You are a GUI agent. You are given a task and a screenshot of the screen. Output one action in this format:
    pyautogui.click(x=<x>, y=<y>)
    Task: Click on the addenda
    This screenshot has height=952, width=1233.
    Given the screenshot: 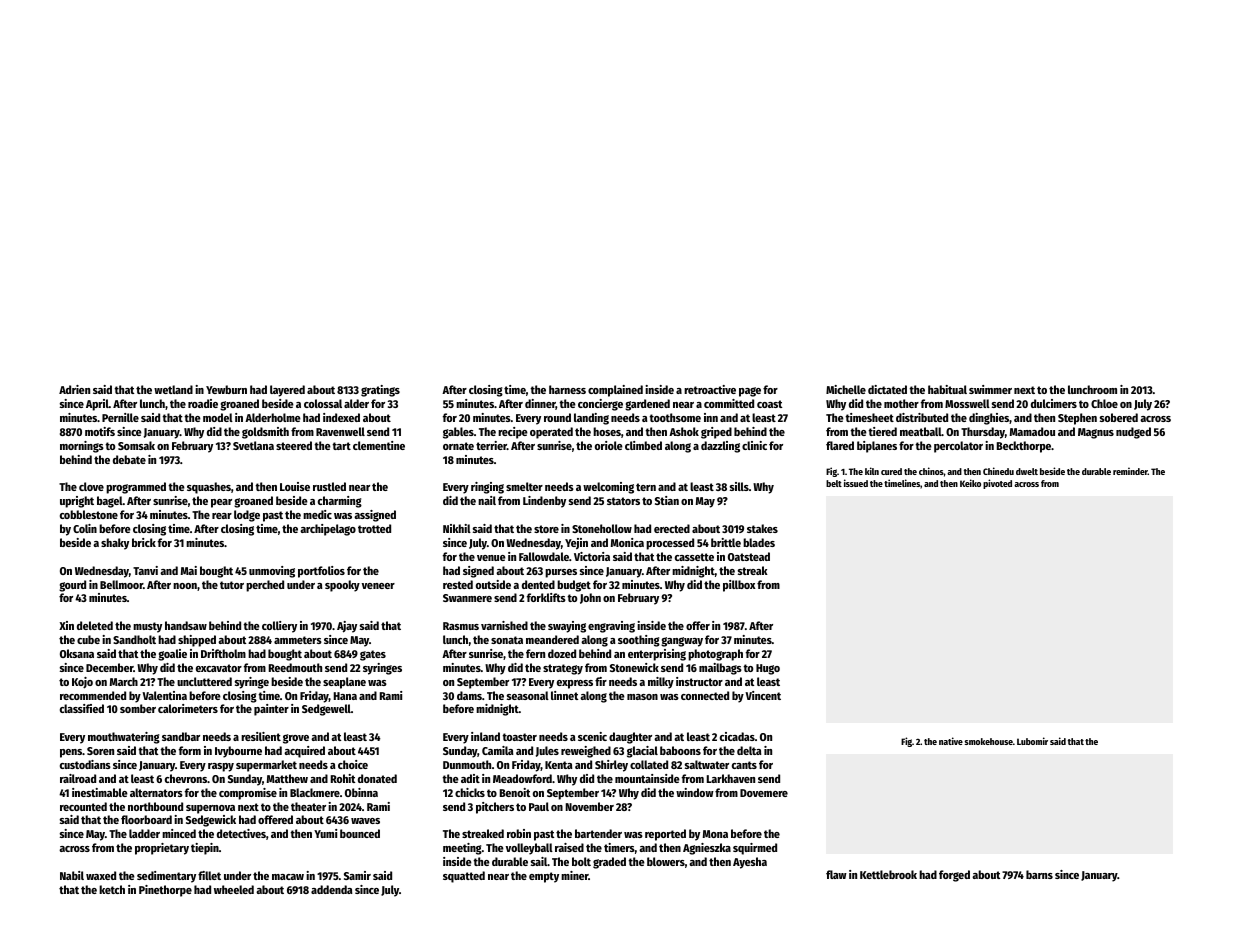 What is the action you would take?
    pyautogui.click(x=332, y=889)
